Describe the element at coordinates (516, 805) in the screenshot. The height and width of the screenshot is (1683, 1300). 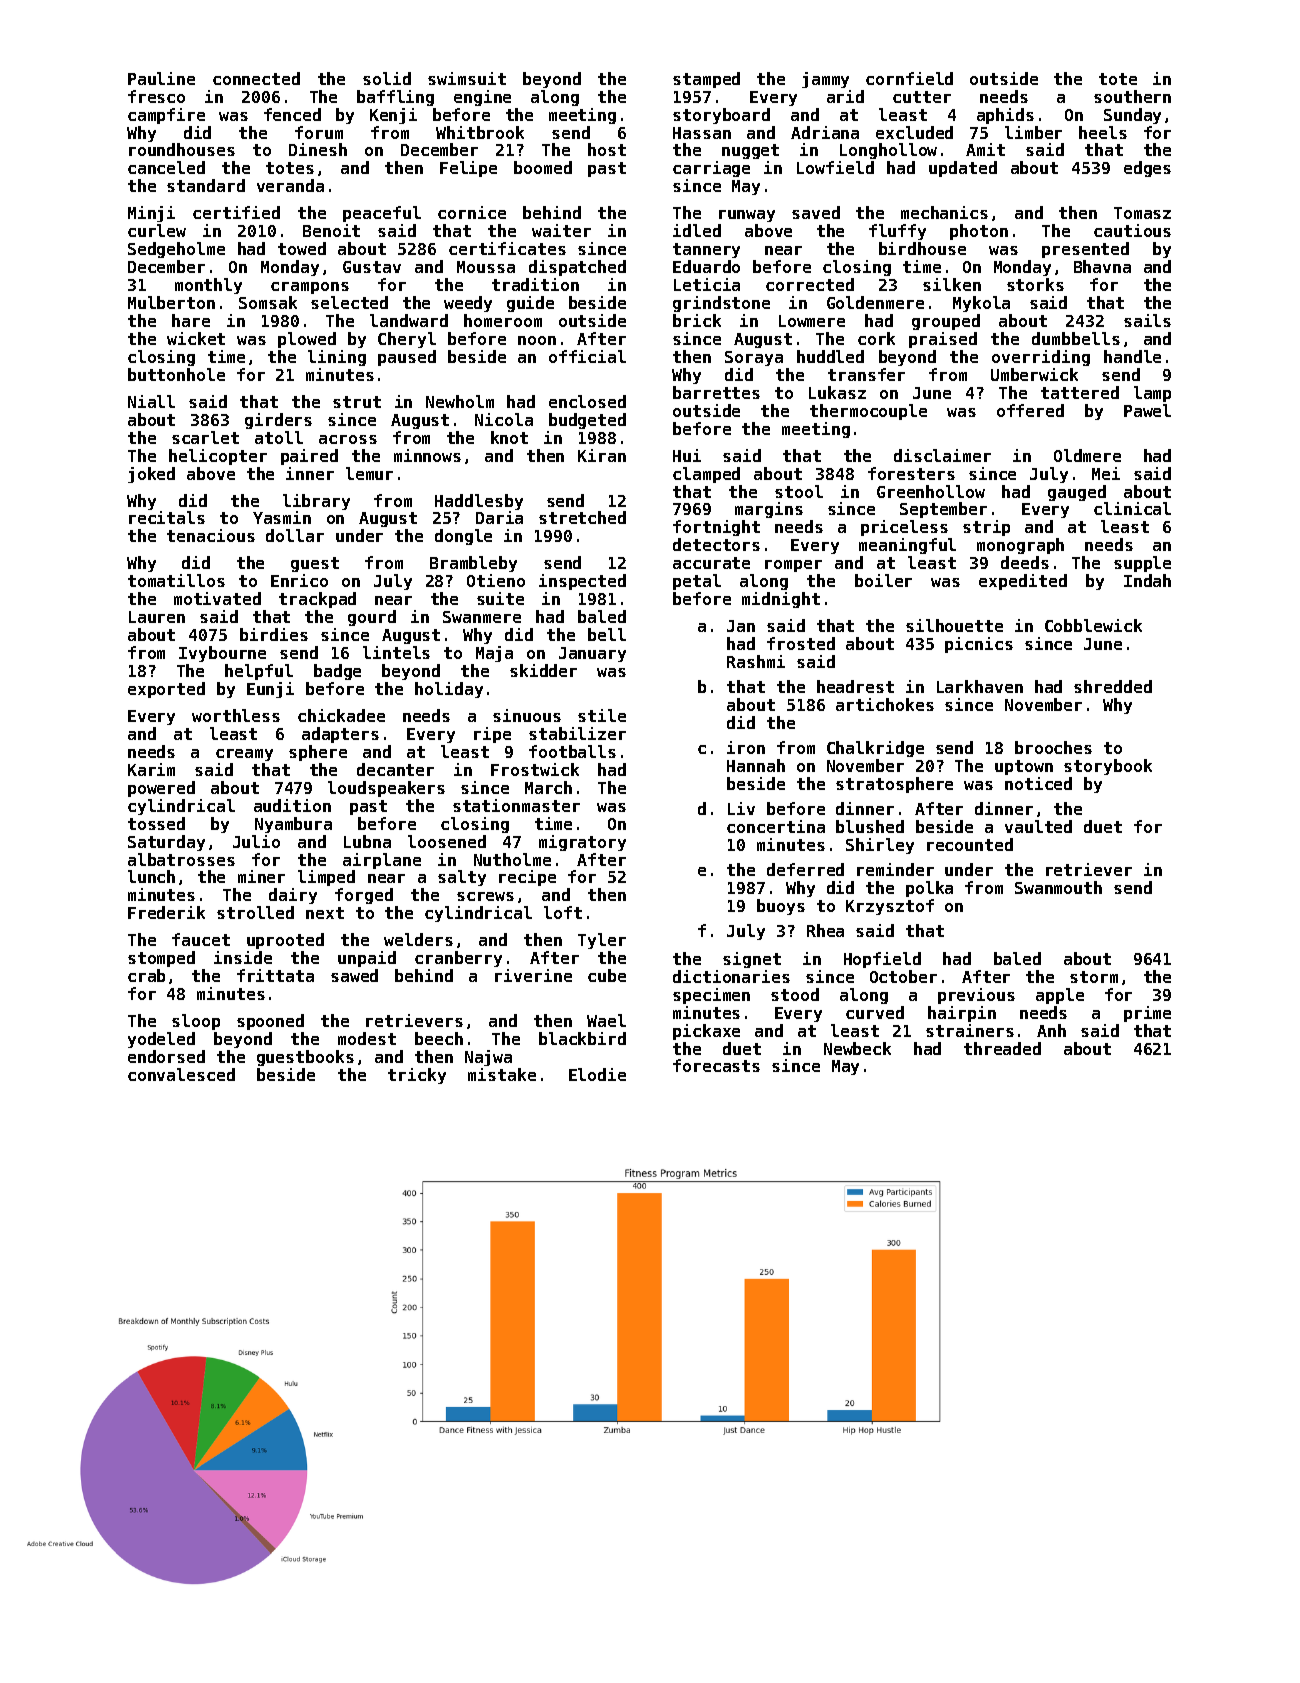
I see `stationmaster` at that location.
